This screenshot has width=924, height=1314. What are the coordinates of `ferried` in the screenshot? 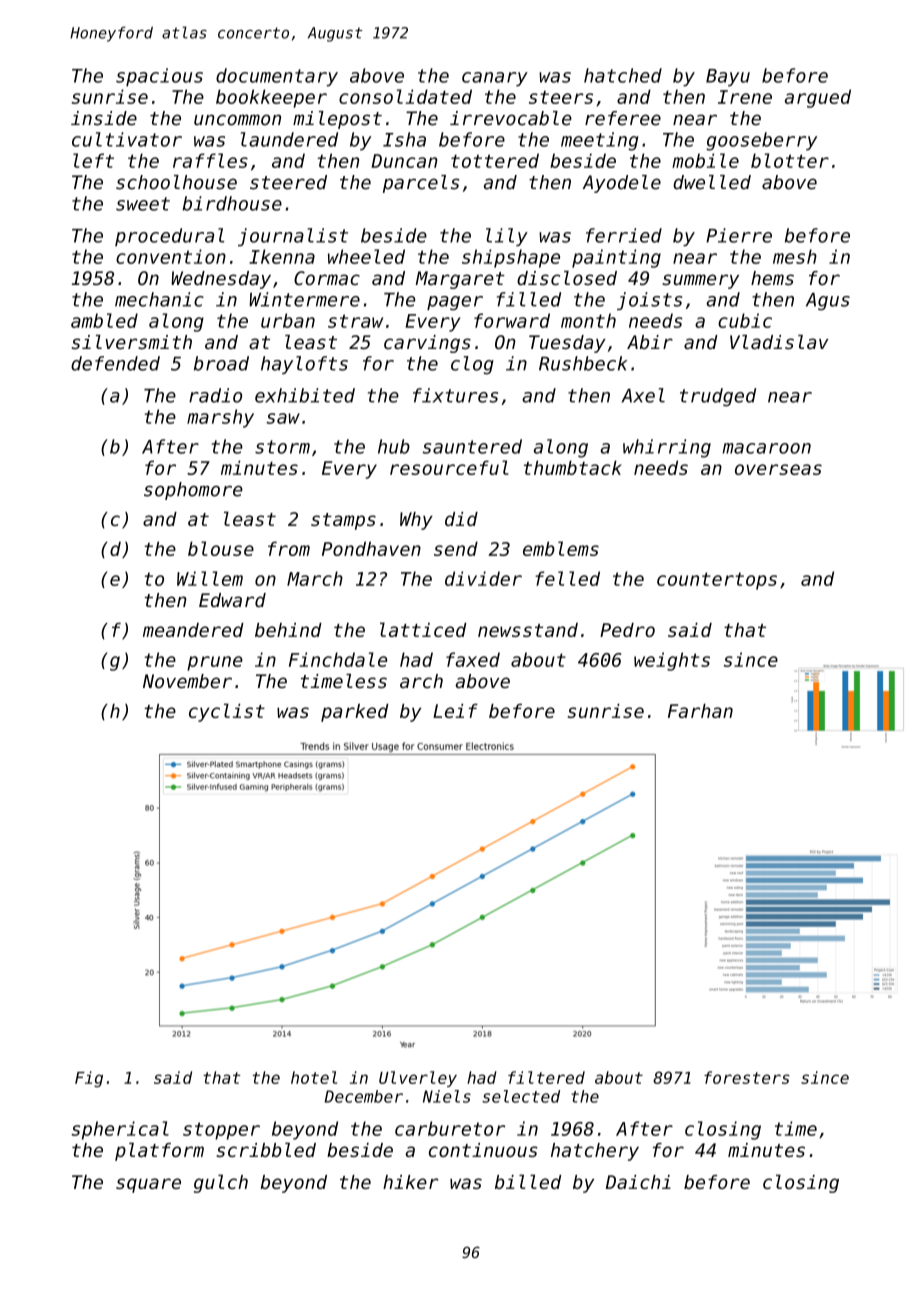 It's located at (624, 235).
